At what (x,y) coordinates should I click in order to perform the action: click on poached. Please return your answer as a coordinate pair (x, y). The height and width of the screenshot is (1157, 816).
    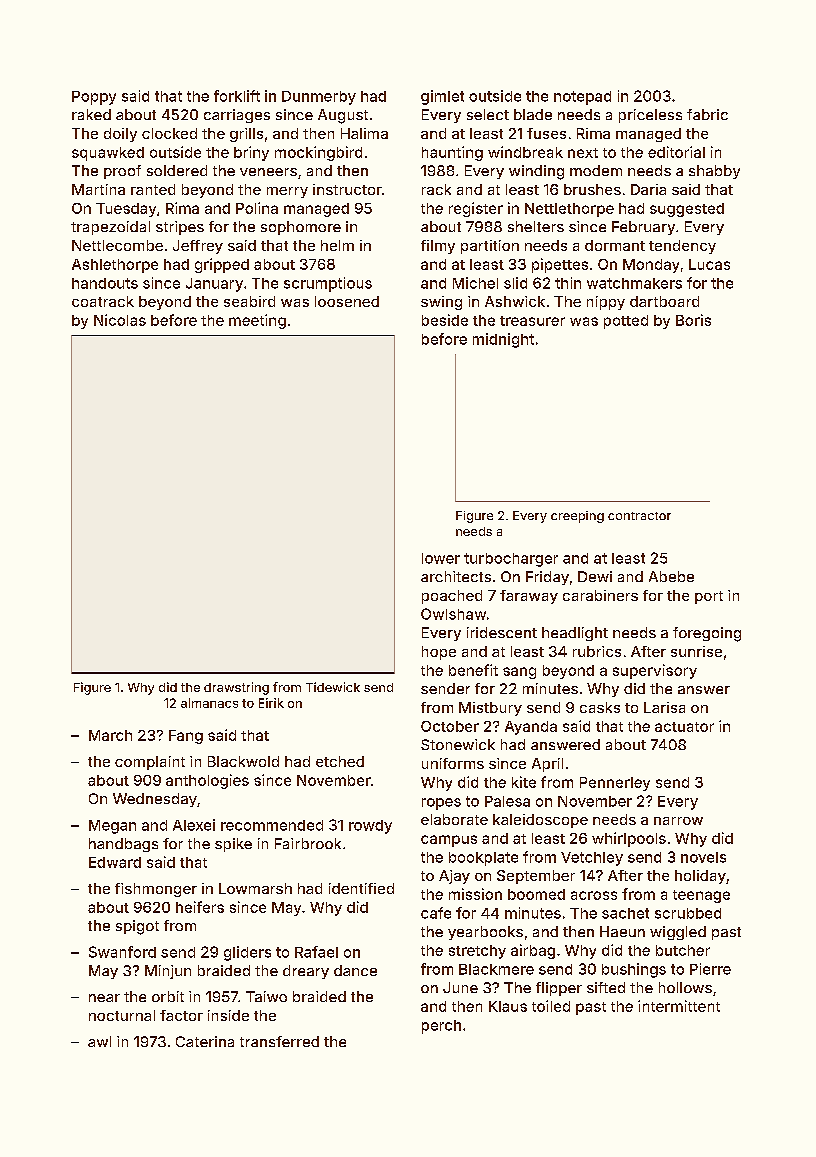
    Looking at the image, I should click on (452, 597).
